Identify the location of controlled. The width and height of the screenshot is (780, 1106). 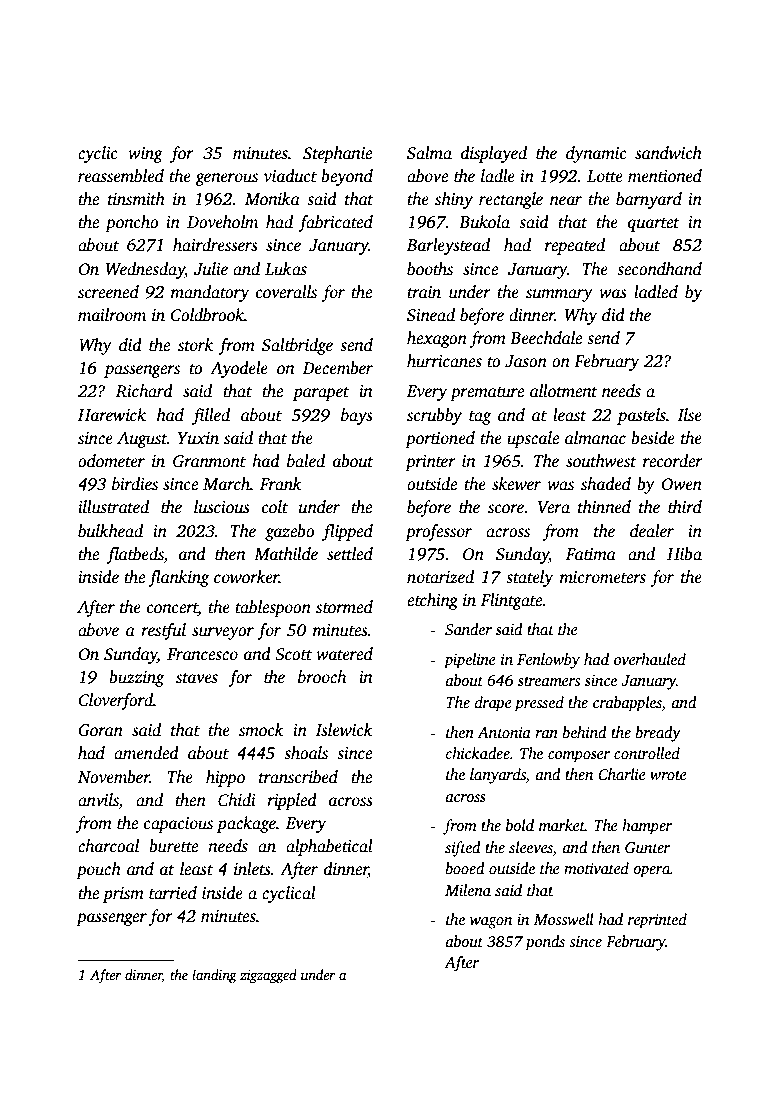
(647, 753).
